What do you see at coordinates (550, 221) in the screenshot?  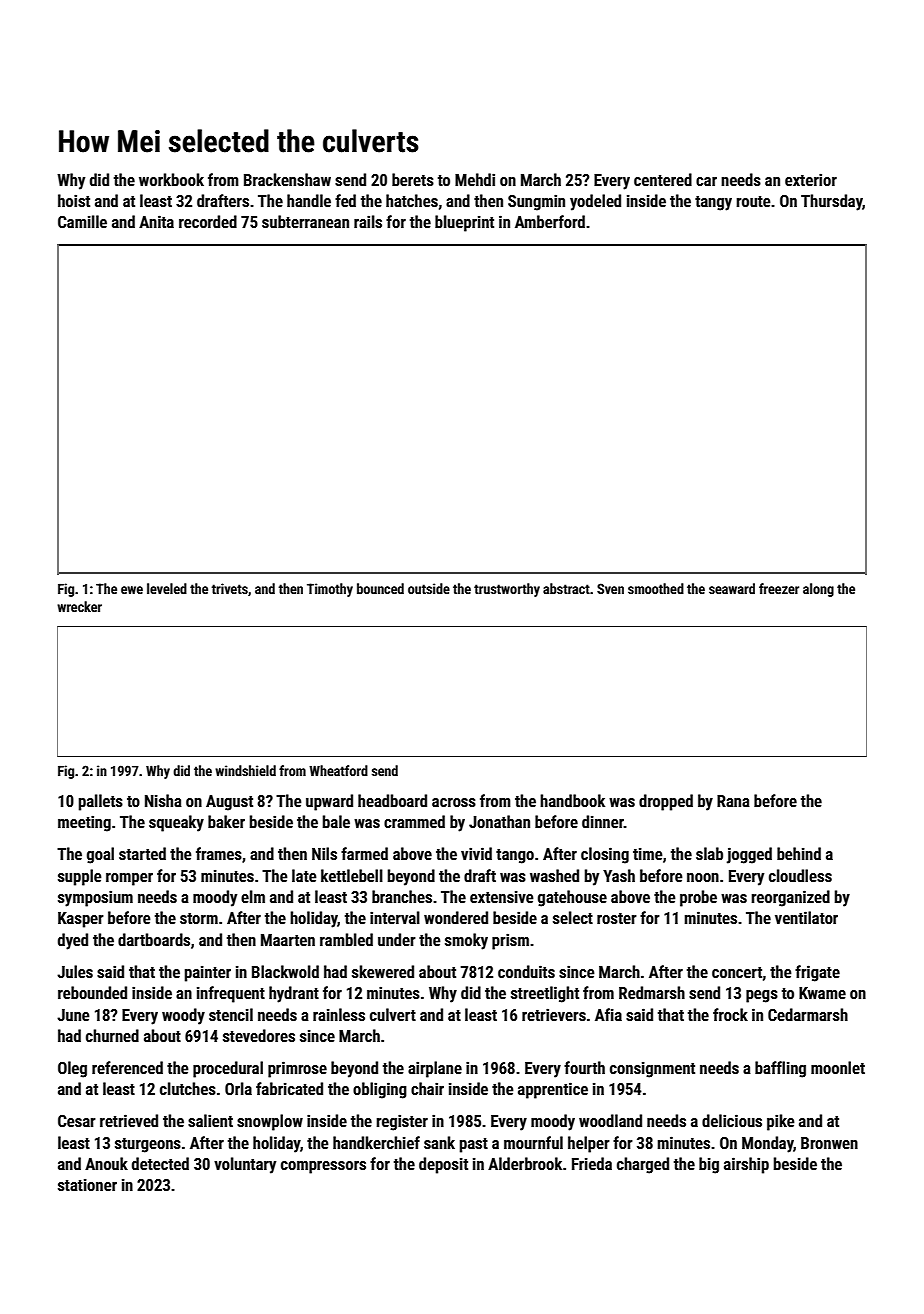 I see `Amberford` at bounding box center [550, 221].
